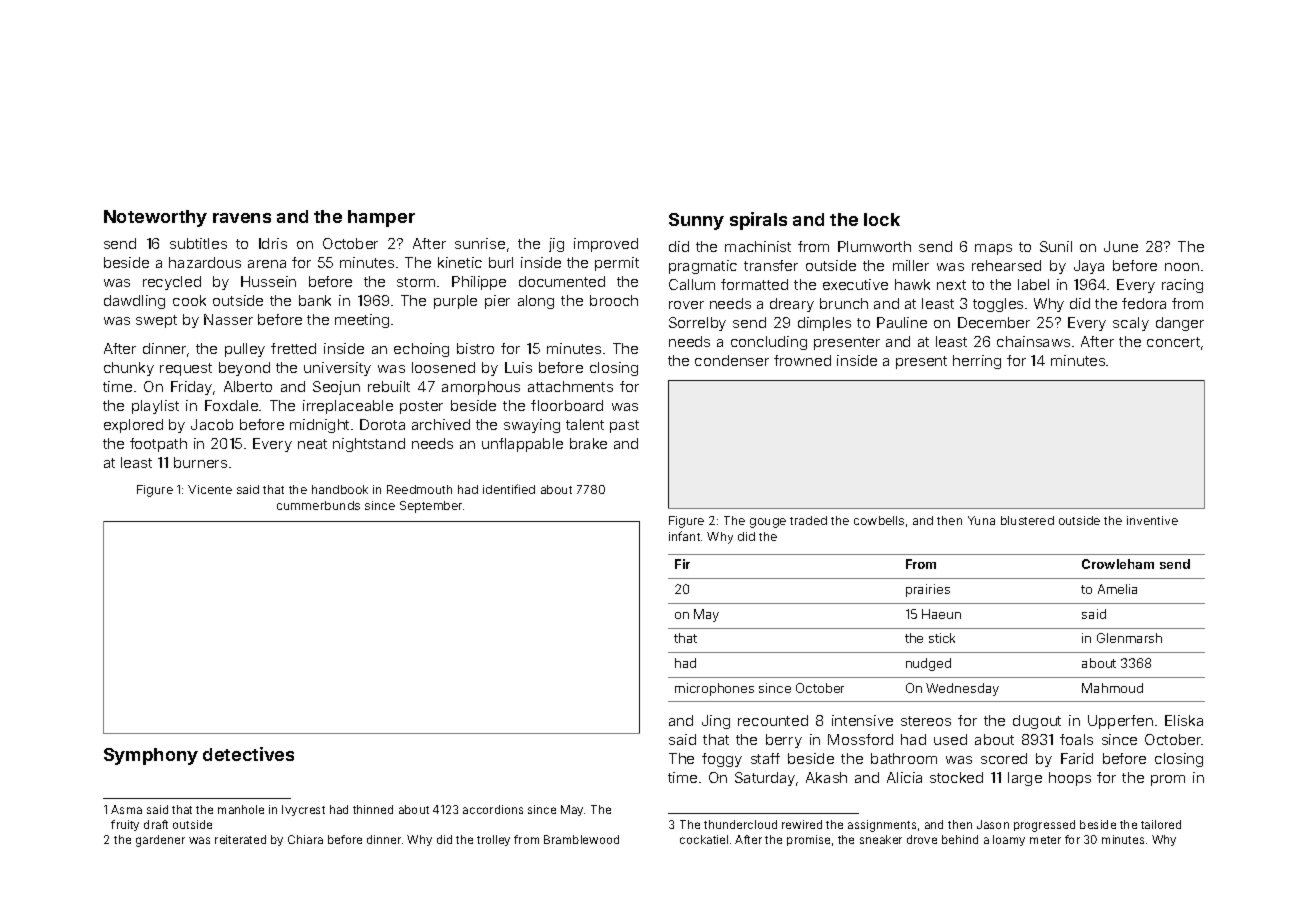 This document has height=924, width=1308. Describe the element at coordinates (922, 839) in the document. I see `drove` at that location.
